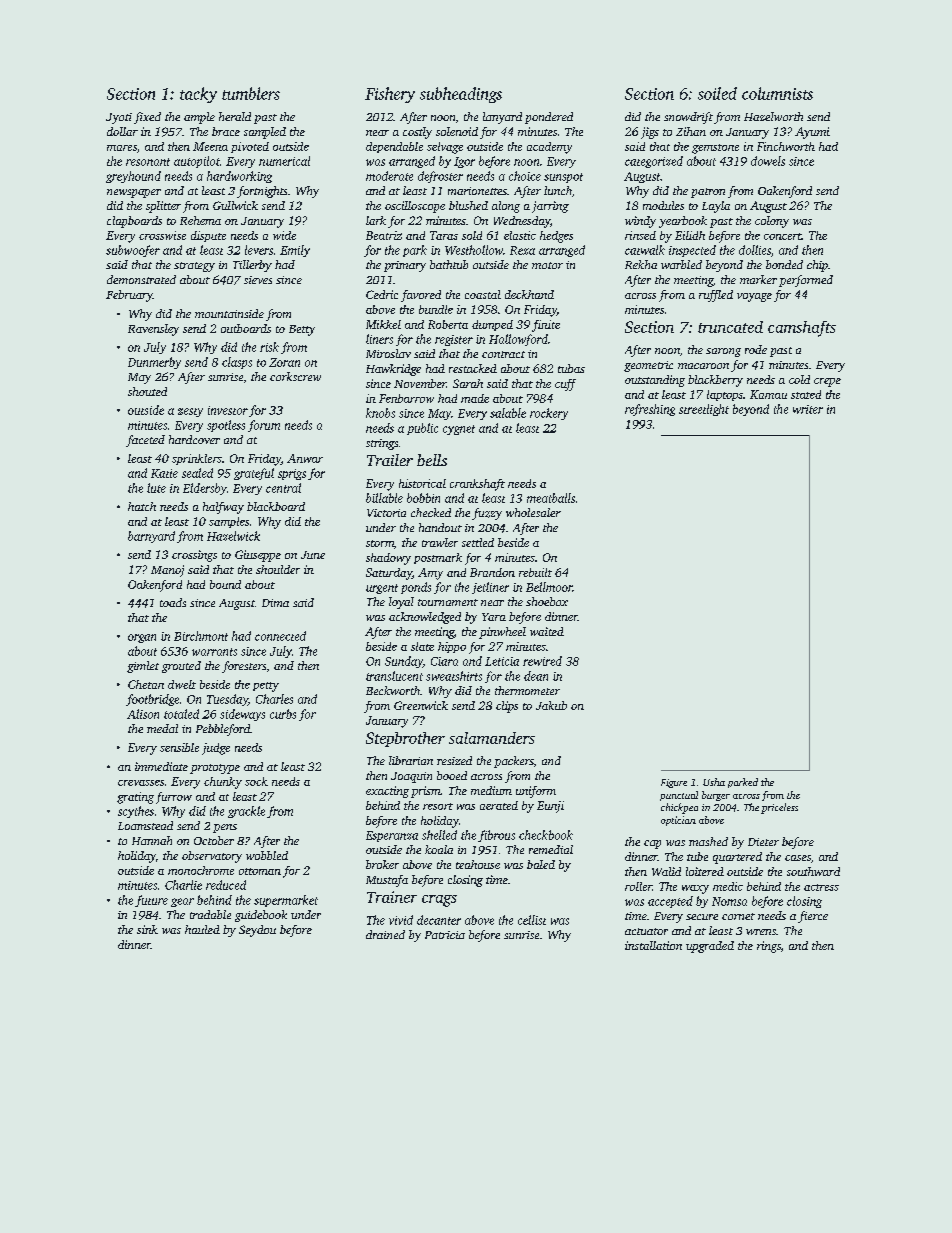 This image has height=1233, width=952. What do you see at coordinates (278, 569) in the image?
I see `shoulder` at bounding box center [278, 569].
